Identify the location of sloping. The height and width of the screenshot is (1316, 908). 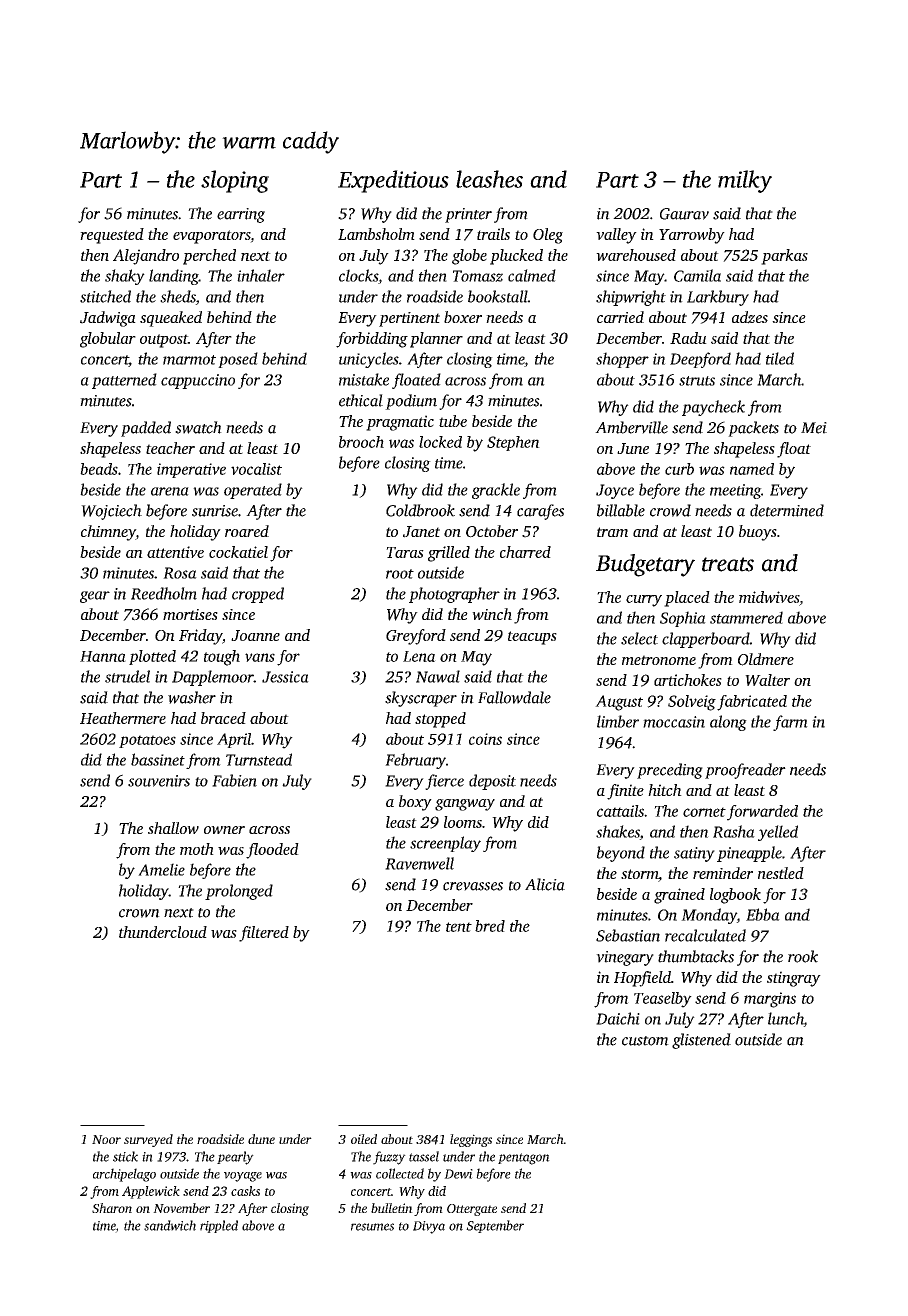
(235, 181).
